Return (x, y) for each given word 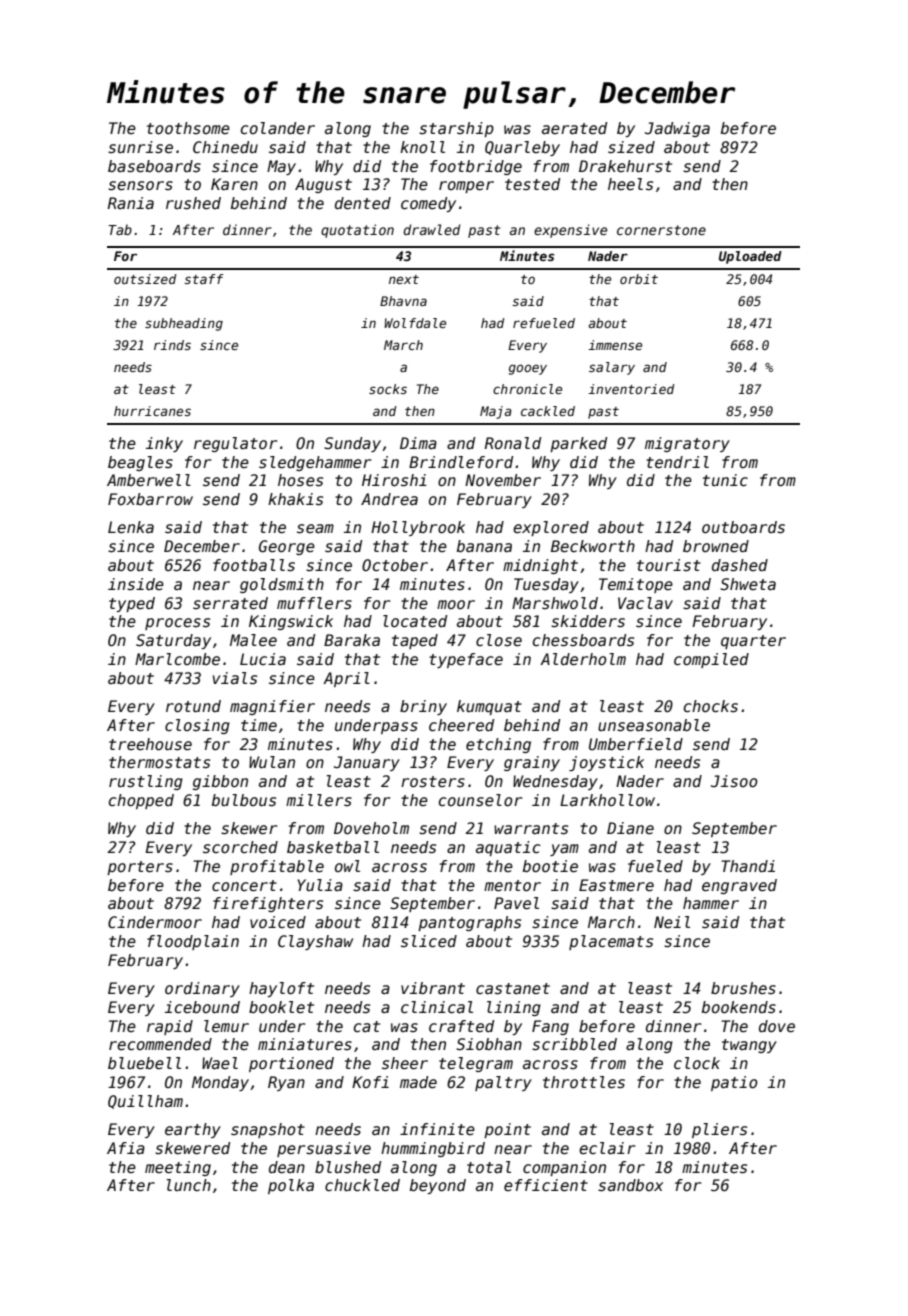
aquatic (508, 848)
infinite (437, 1129)
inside (136, 584)
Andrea (389, 499)
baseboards (154, 166)
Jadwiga (677, 129)
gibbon (220, 782)
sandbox (630, 1185)
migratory (687, 444)
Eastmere (616, 885)
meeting (178, 1168)
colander (278, 128)
